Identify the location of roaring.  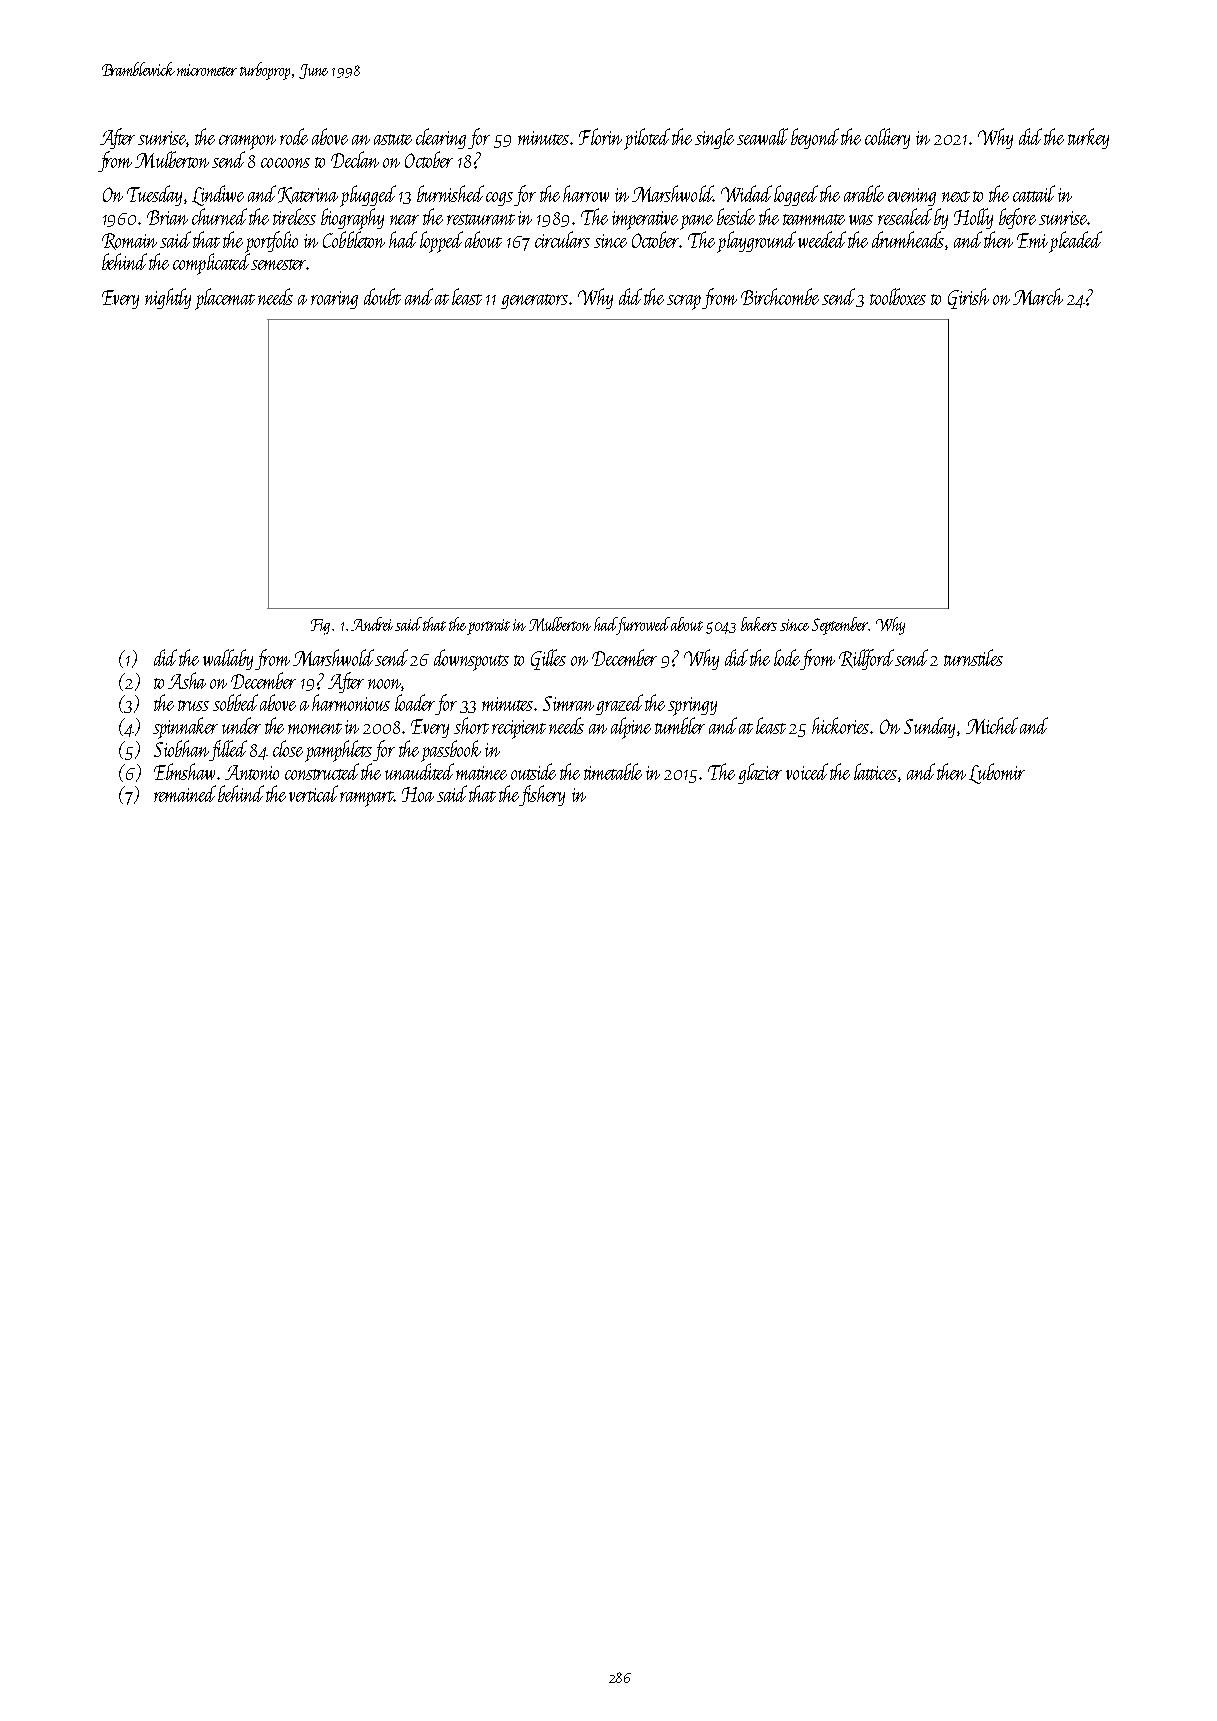
(334, 300).
